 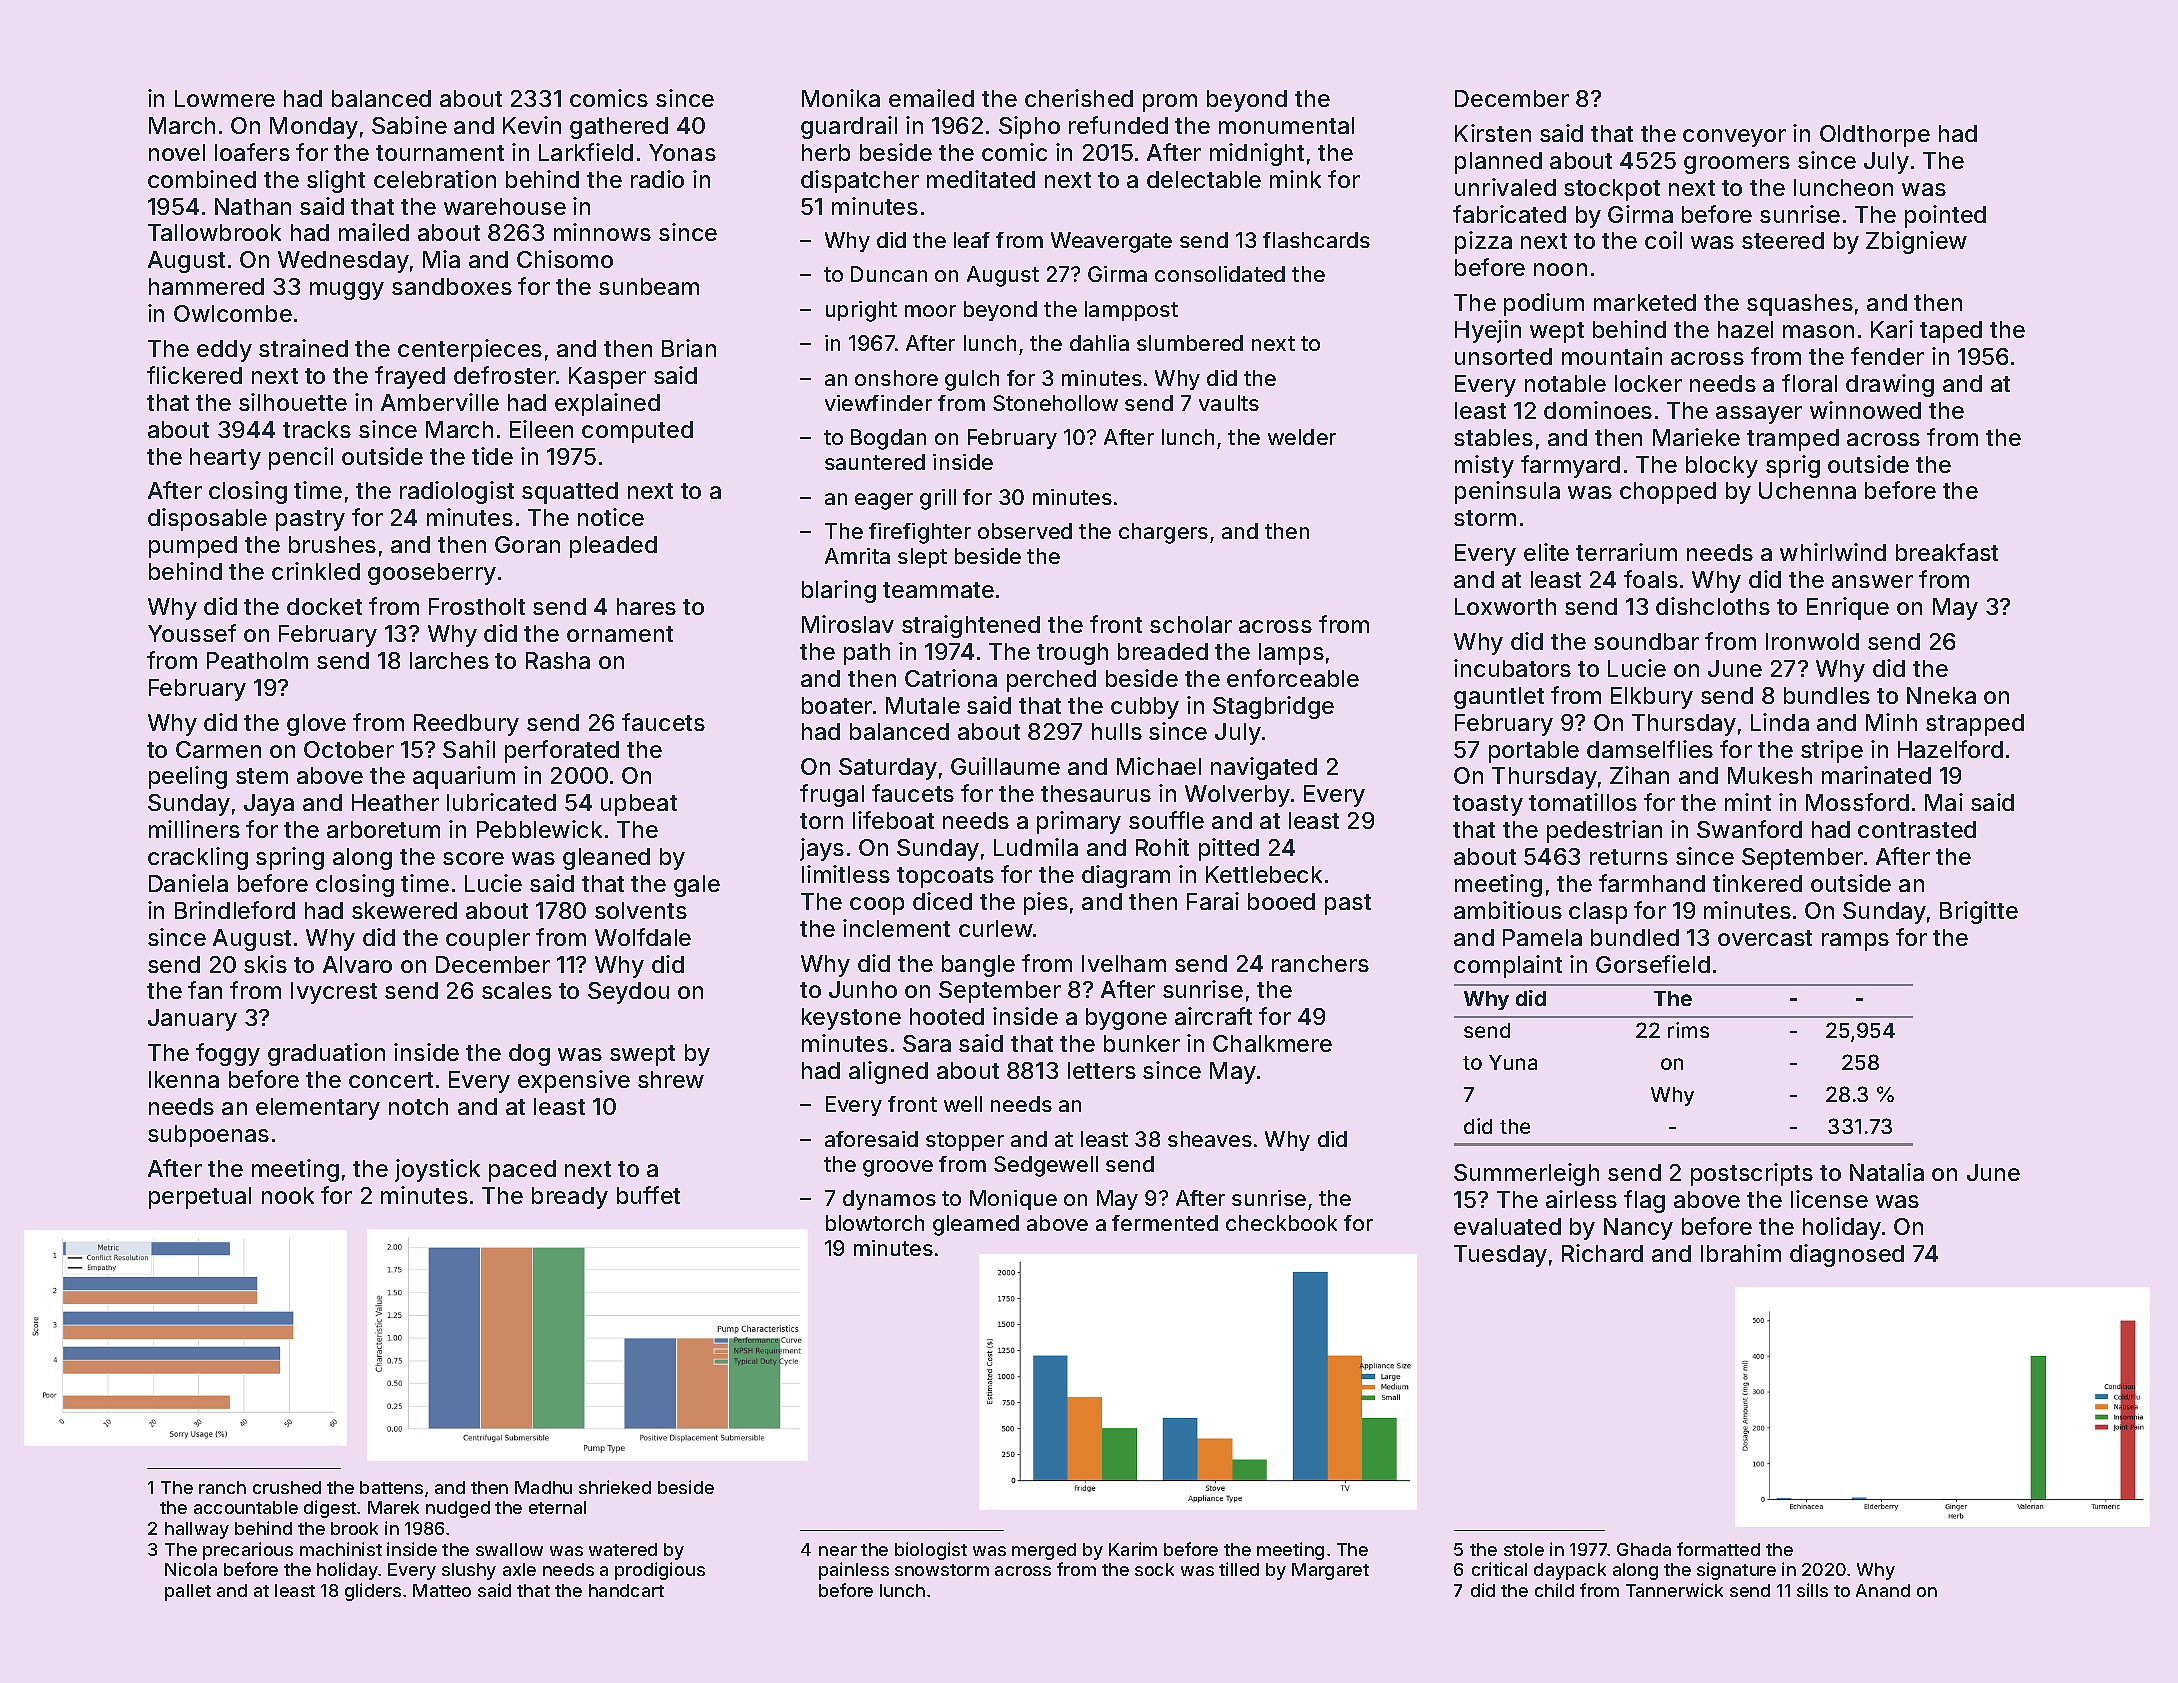 I want to click on navigated, so click(x=1264, y=768).
